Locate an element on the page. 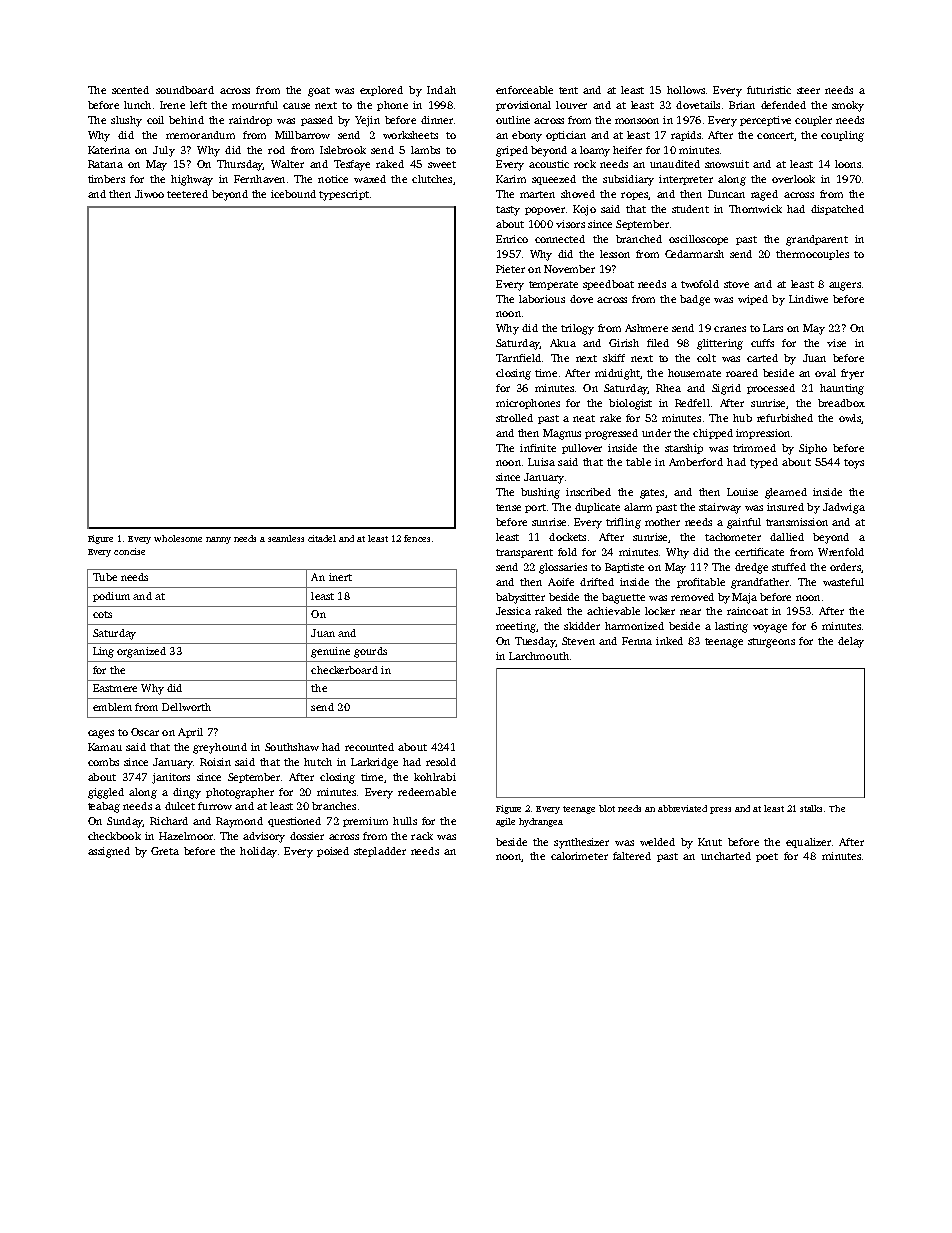  shoved is located at coordinates (578, 194).
